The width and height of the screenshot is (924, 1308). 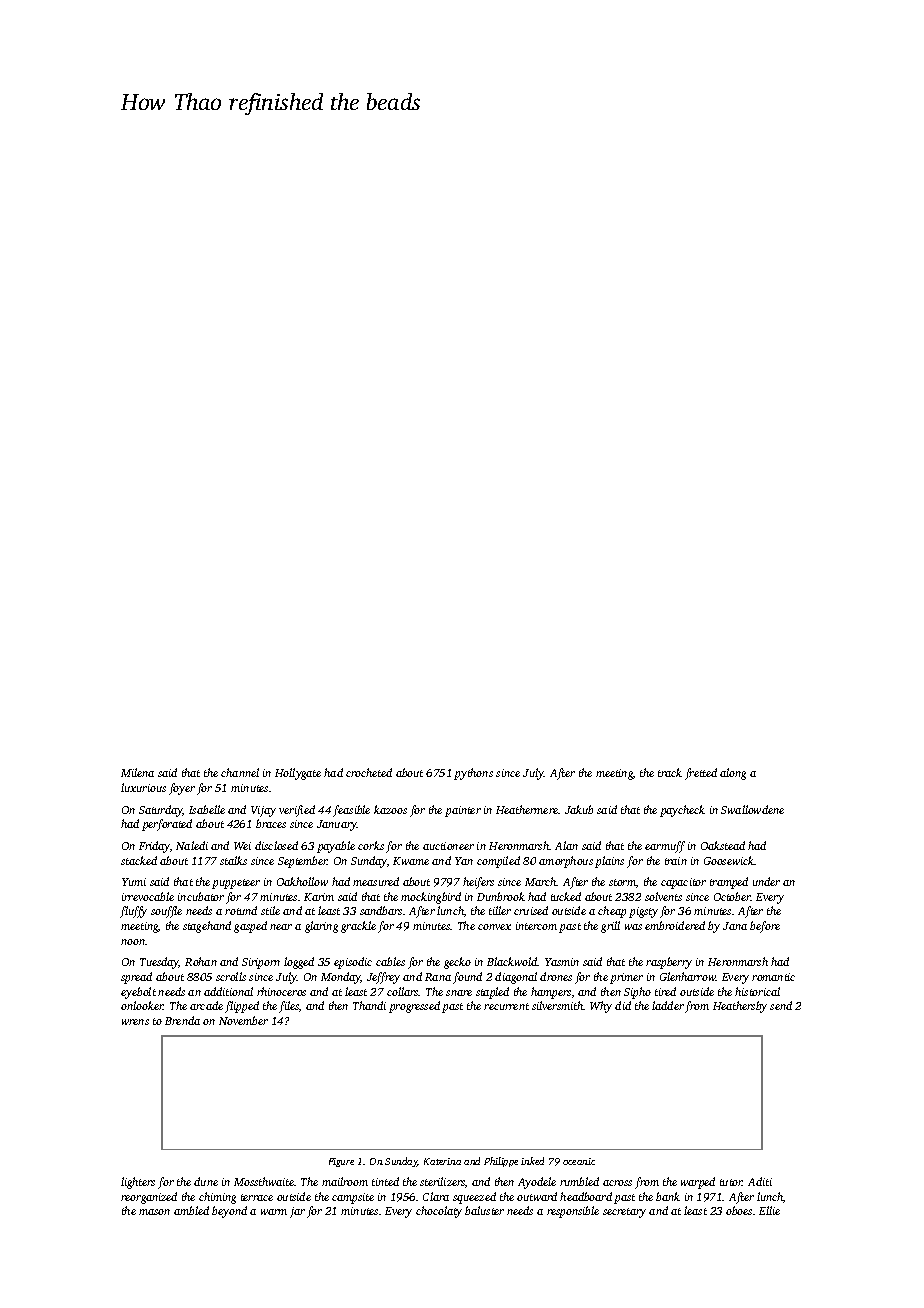 I want to click on track, so click(x=670, y=772).
